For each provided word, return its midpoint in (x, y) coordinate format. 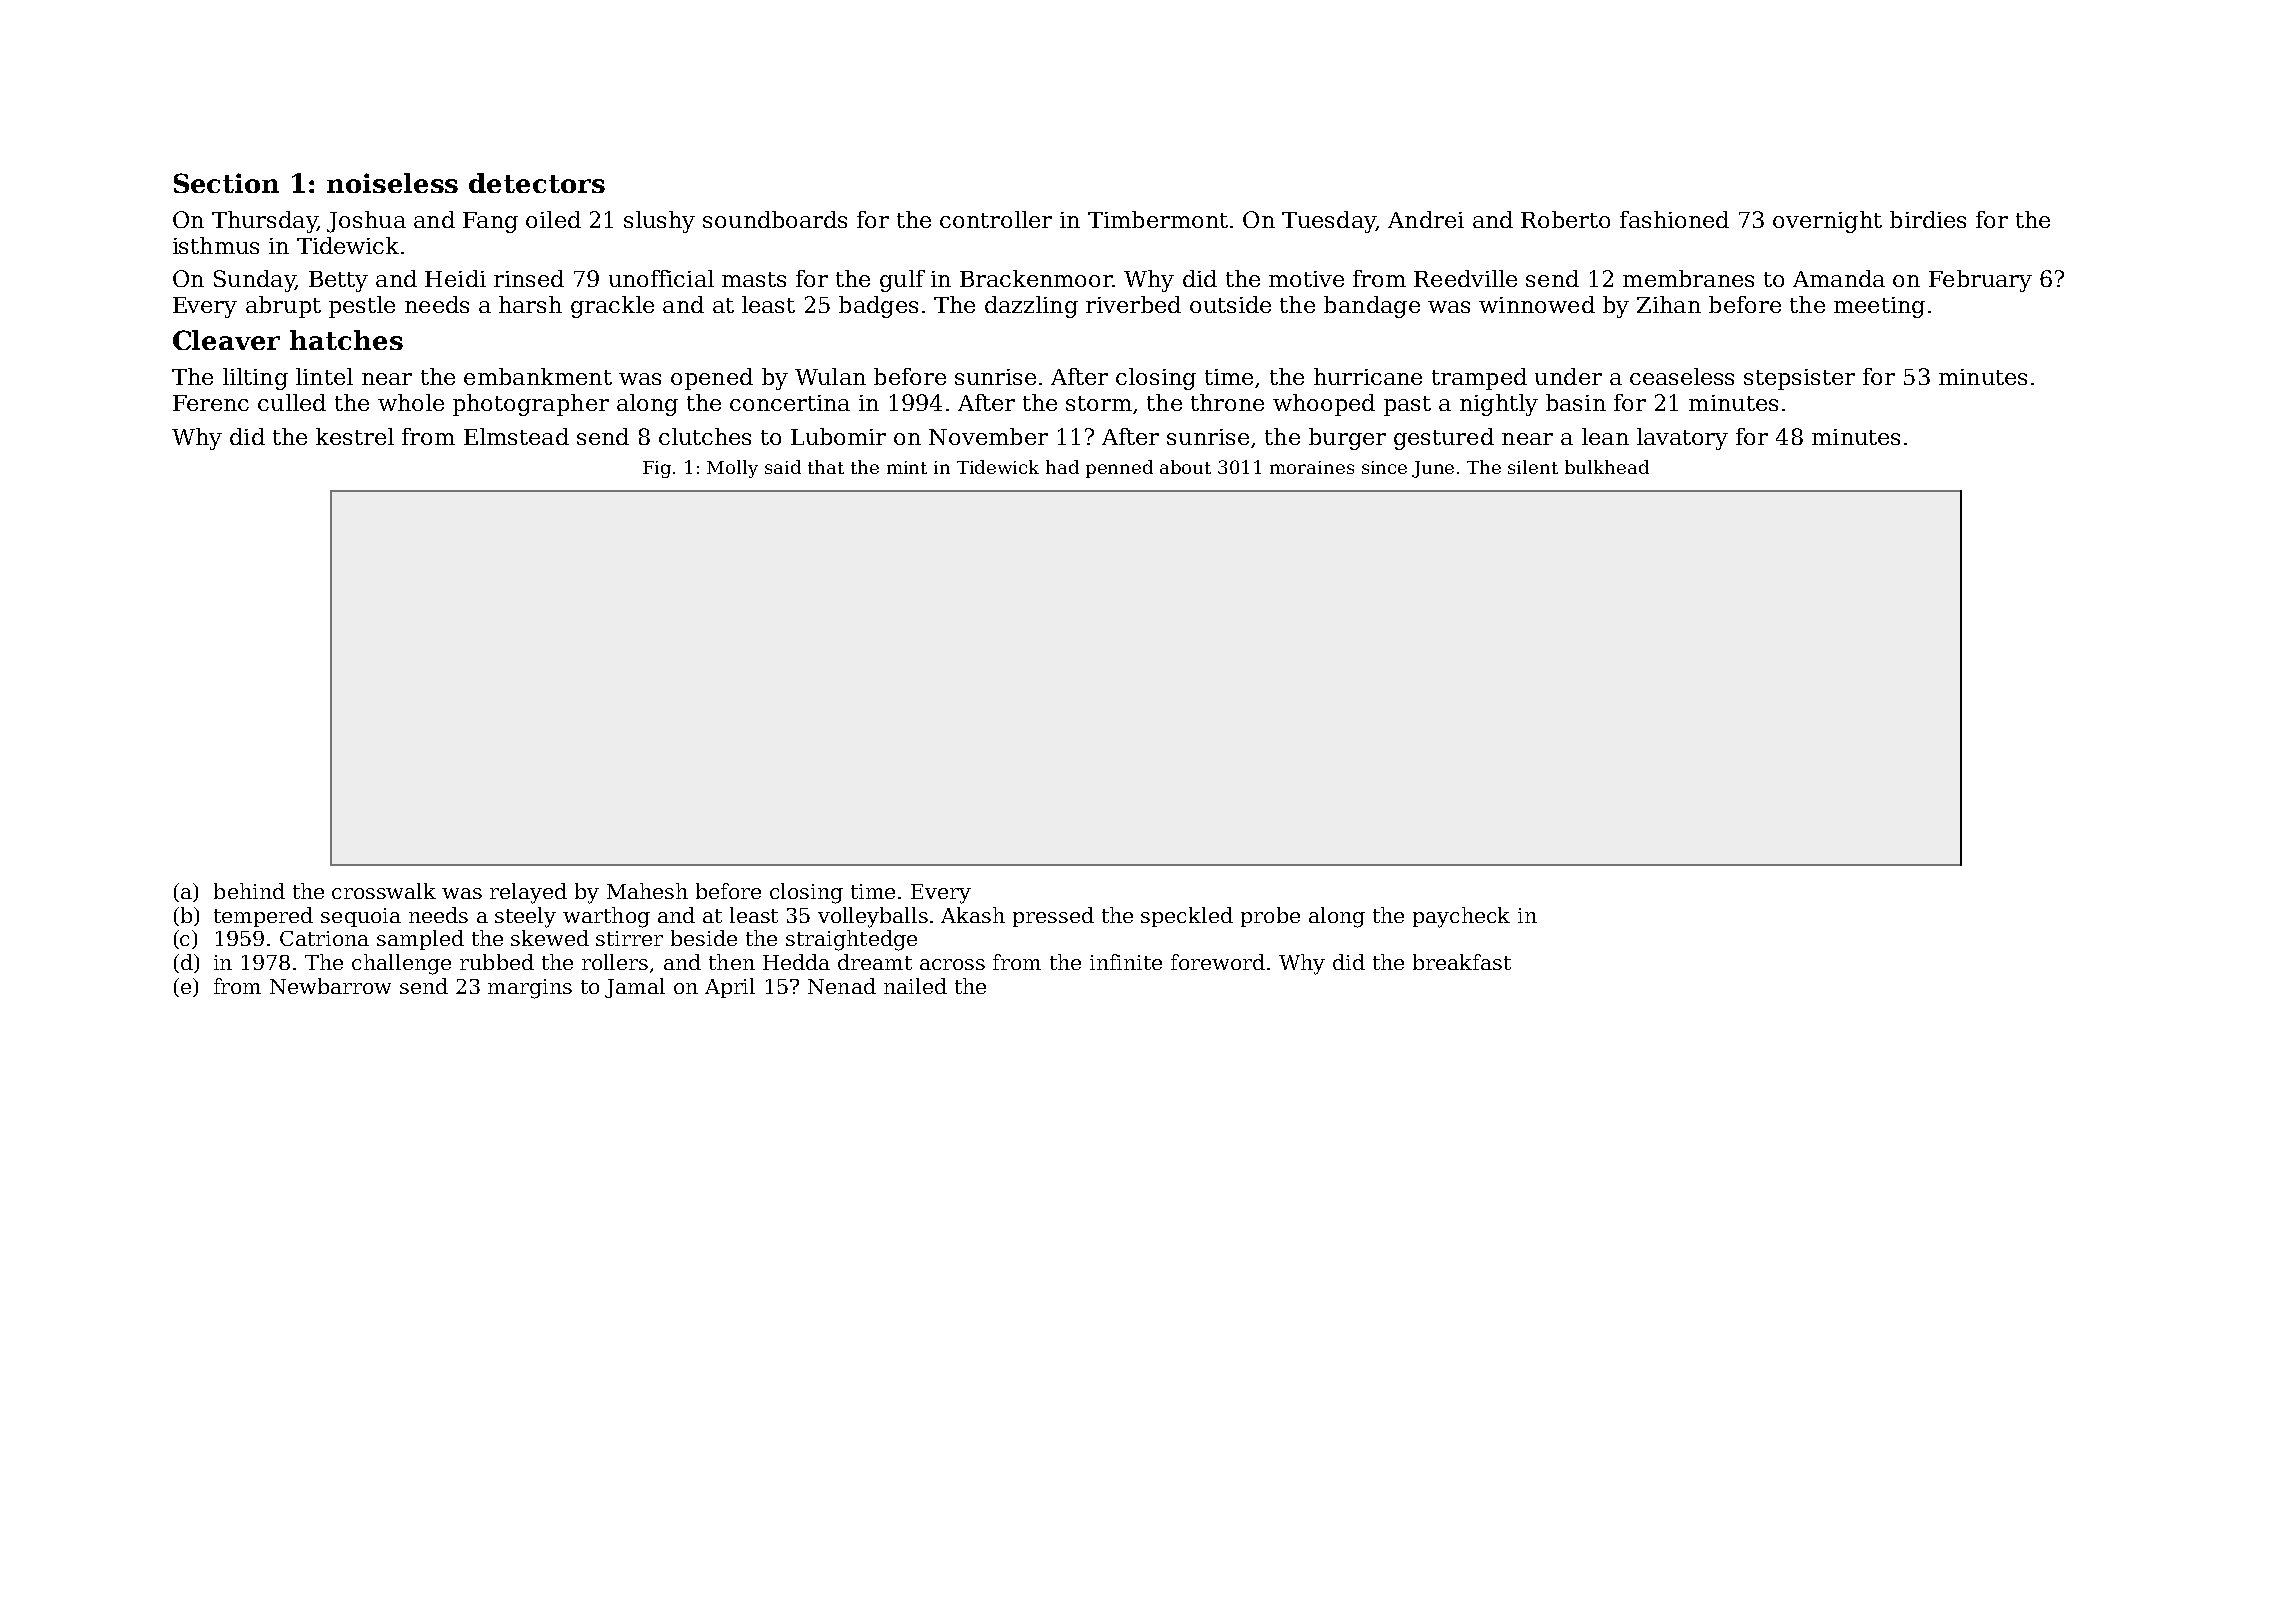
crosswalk (384, 891)
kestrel (355, 436)
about (1185, 467)
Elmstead (516, 436)
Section (226, 183)
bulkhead (1607, 467)
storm (1099, 403)
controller (996, 219)
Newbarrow (330, 986)
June (1433, 469)
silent (1533, 467)
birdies (1928, 219)
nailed (915, 986)
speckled (1187, 917)
